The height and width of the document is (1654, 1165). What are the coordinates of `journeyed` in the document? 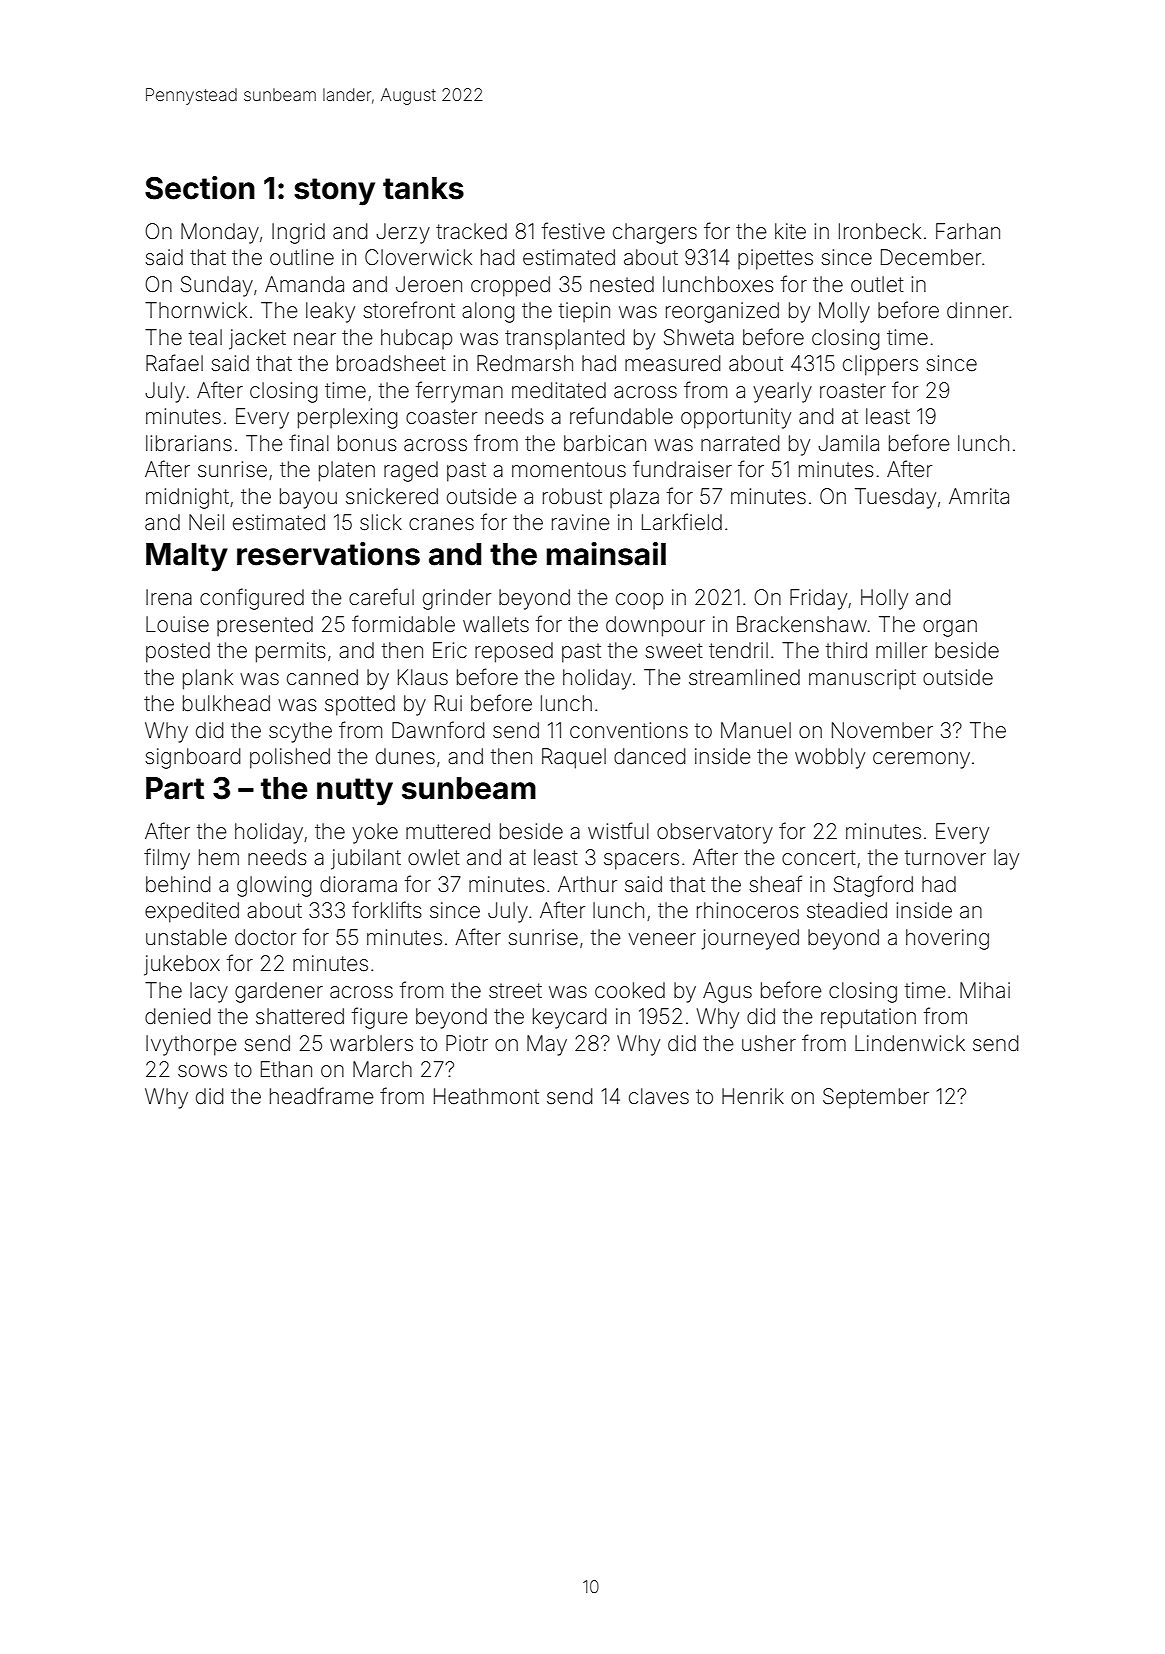 It's located at (750, 939).
